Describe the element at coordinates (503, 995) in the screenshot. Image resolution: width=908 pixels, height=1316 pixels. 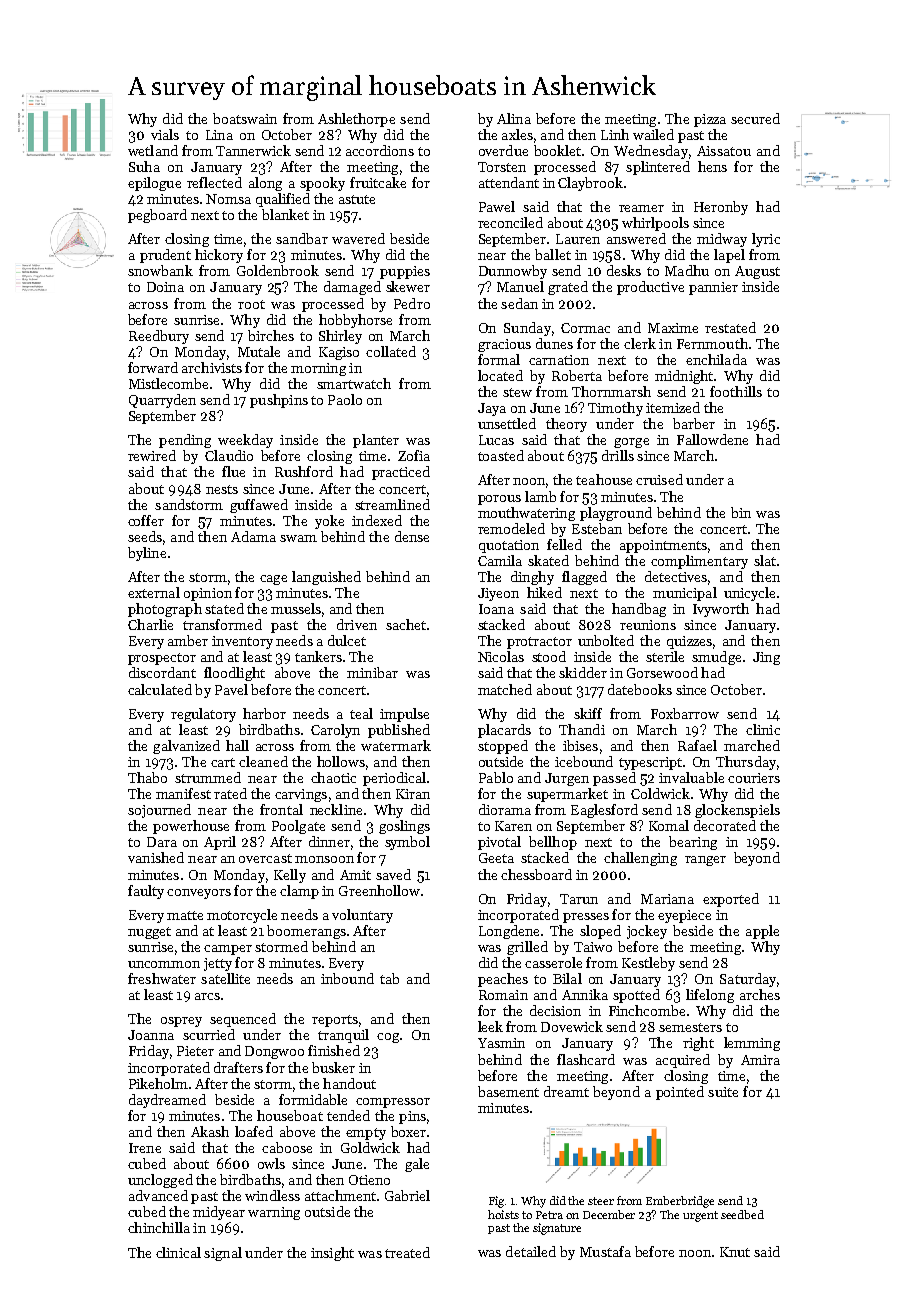
I see `Romain` at that location.
